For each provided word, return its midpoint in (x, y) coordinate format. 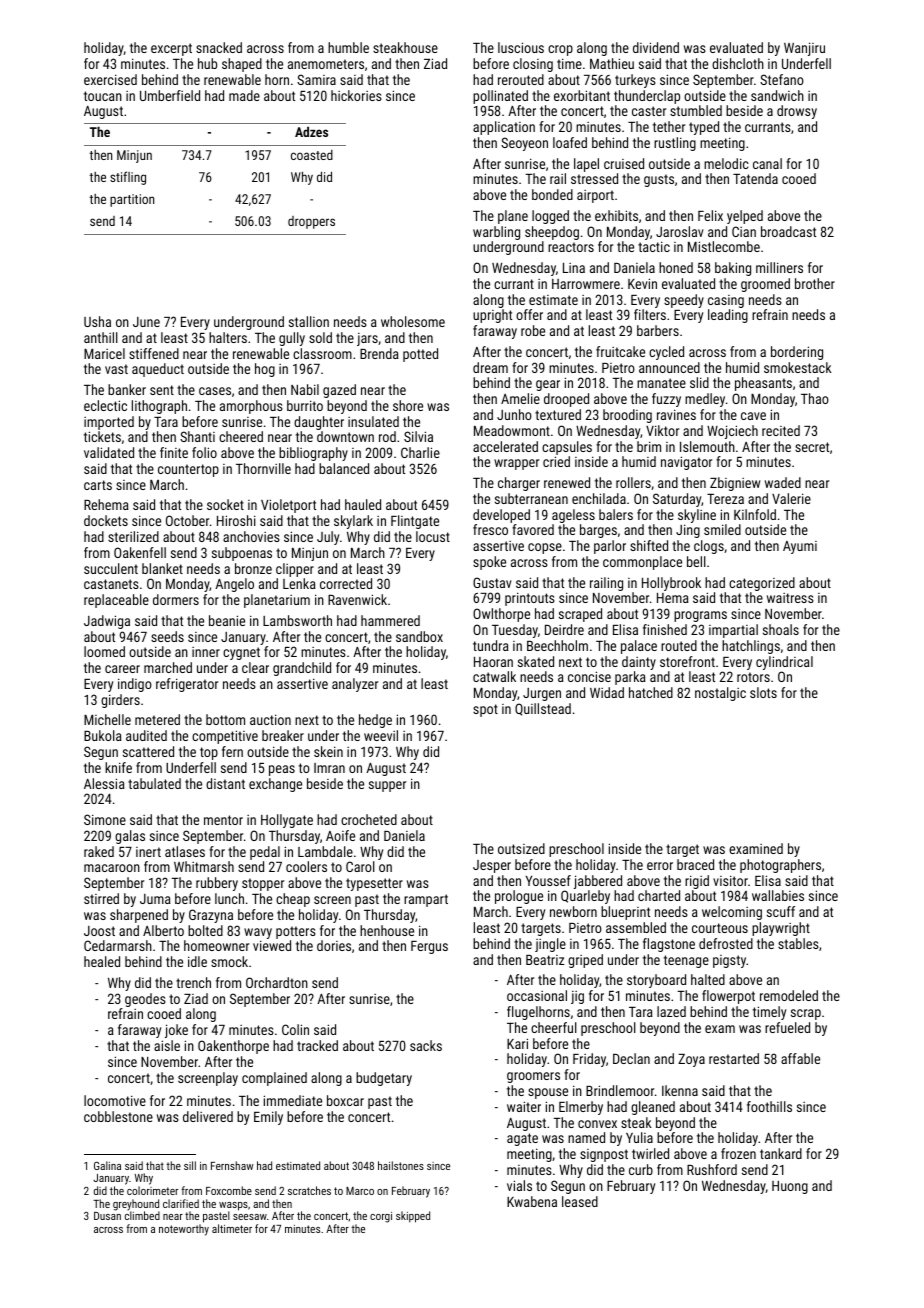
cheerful (554, 1027)
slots (763, 692)
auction (270, 719)
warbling (496, 233)
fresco (490, 529)
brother (815, 283)
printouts (530, 599)
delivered (208, 1116)
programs (700, 616)
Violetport (288, 506)
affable (800, 1058)
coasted (312, 155)
